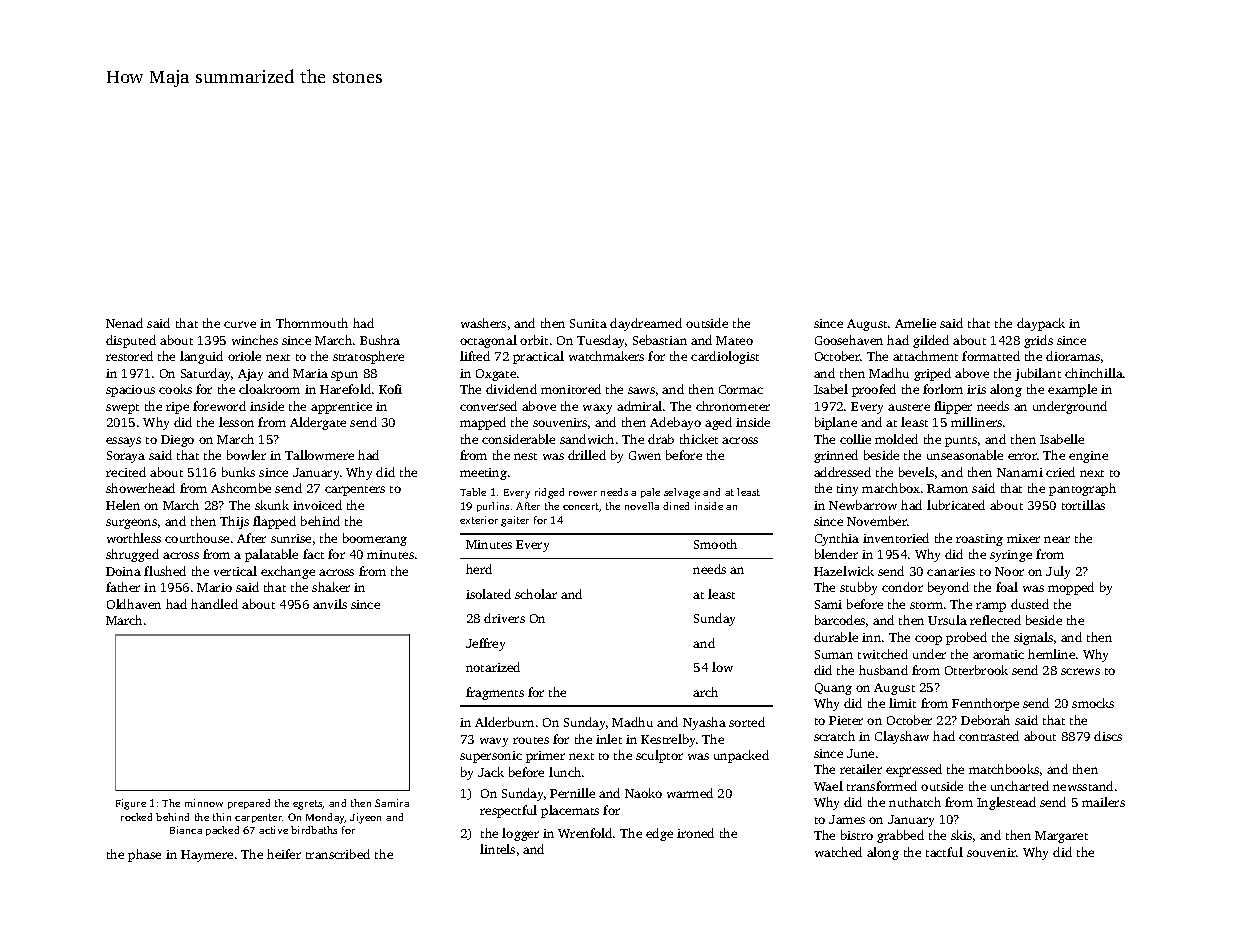  What do you see at coordinates (483, 423) in the image?
I see `mapped` at bounding box center [483, 423].
